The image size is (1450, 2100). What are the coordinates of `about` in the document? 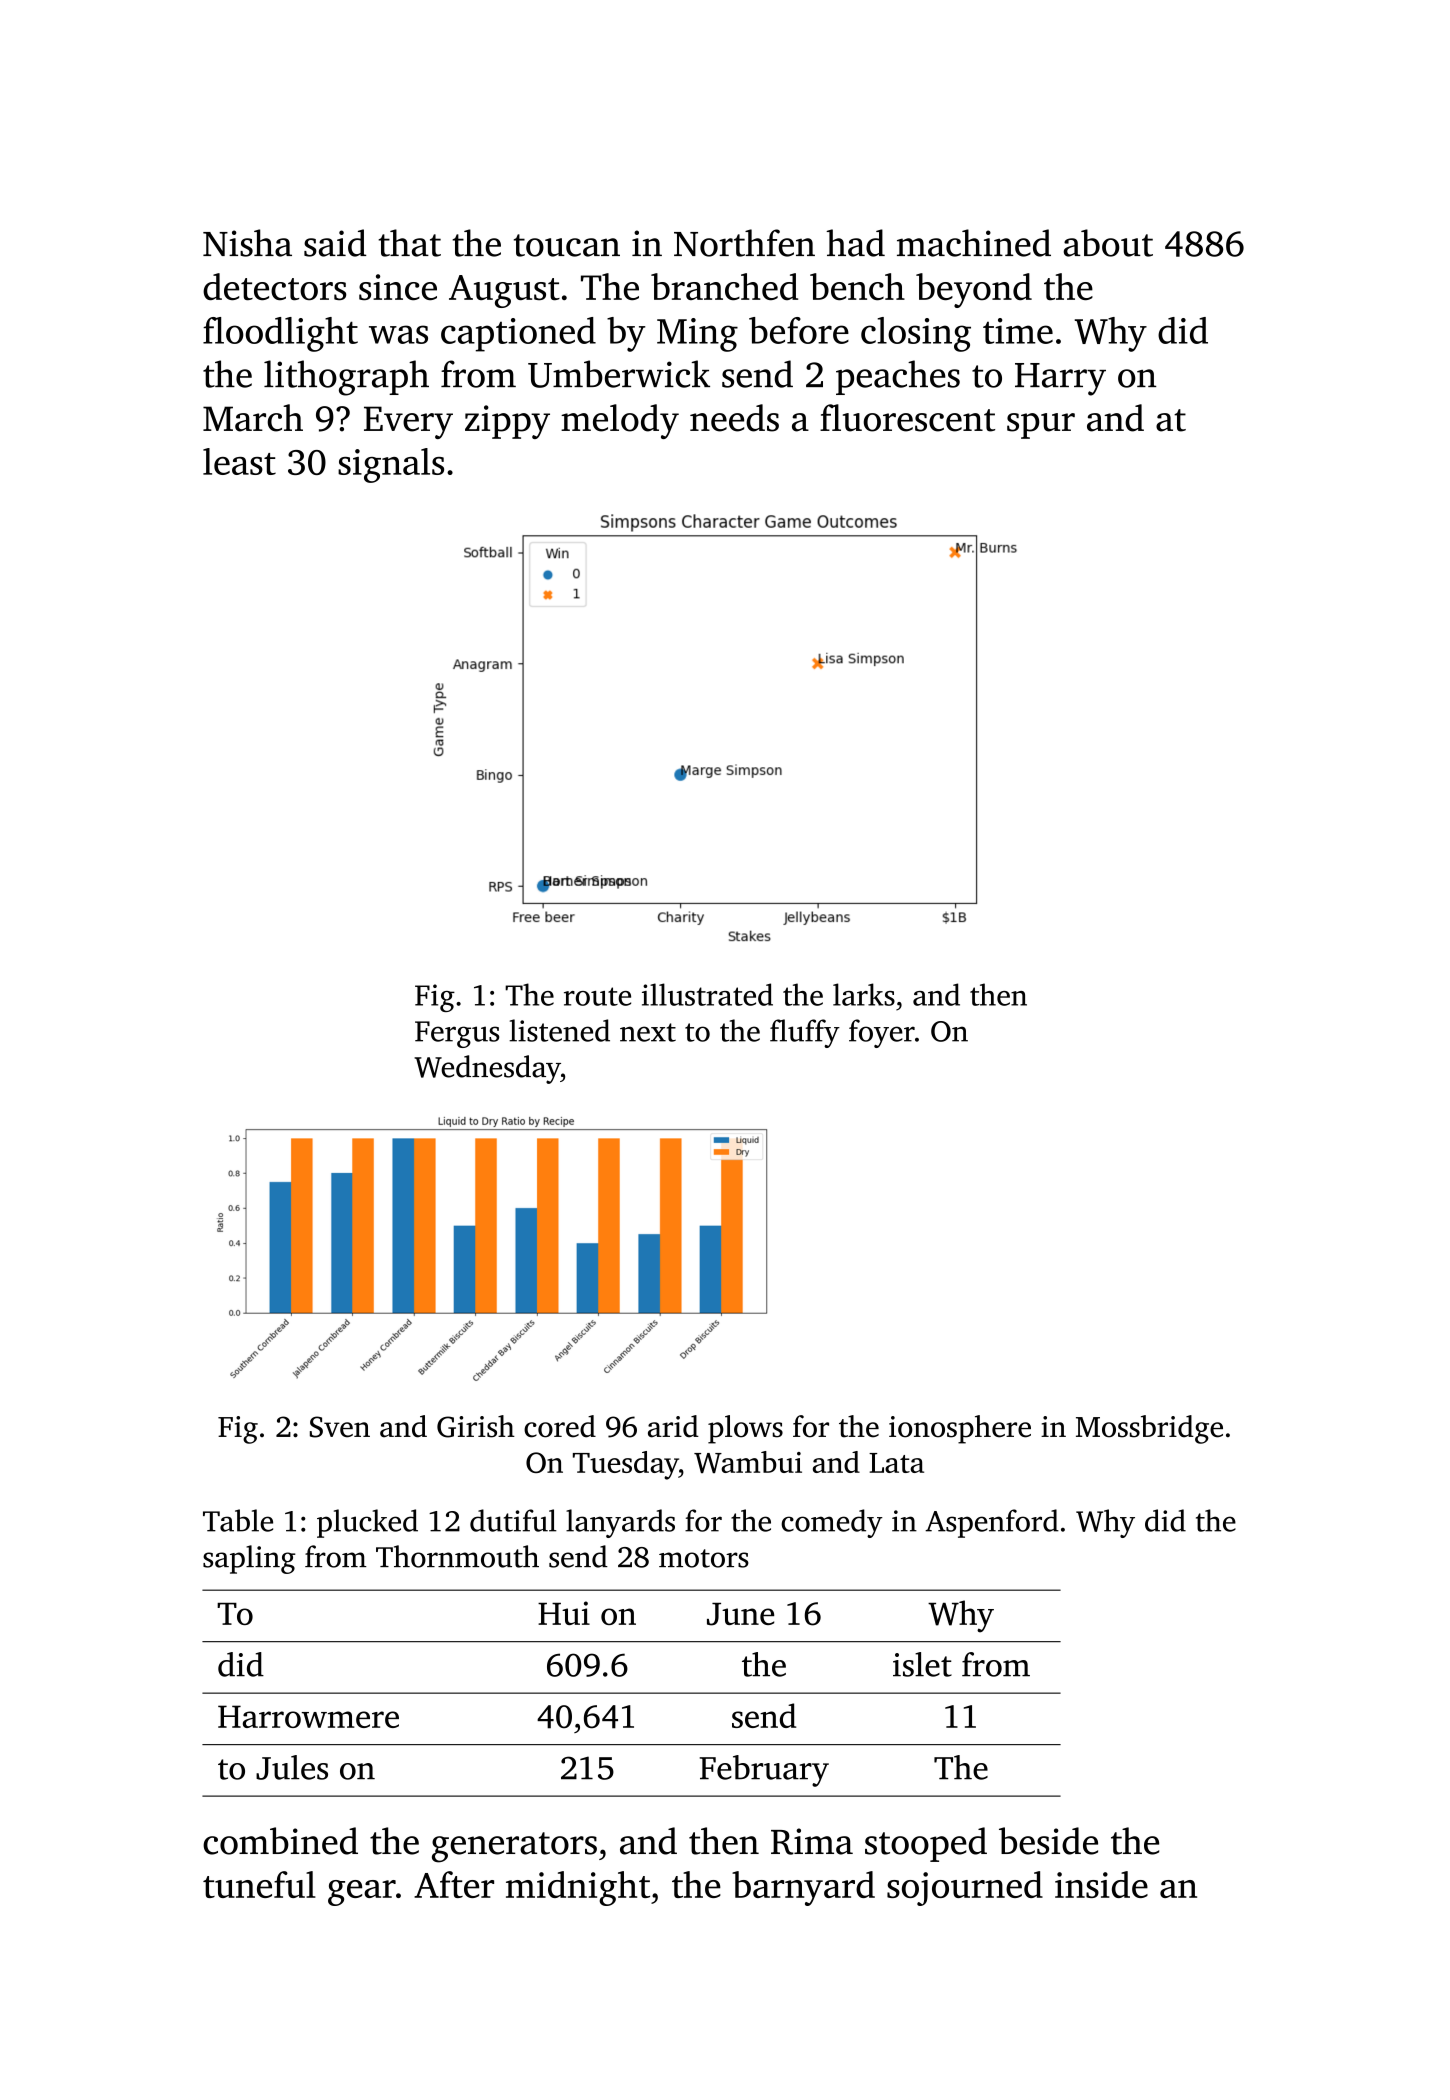 It's located at (1108, 243).
